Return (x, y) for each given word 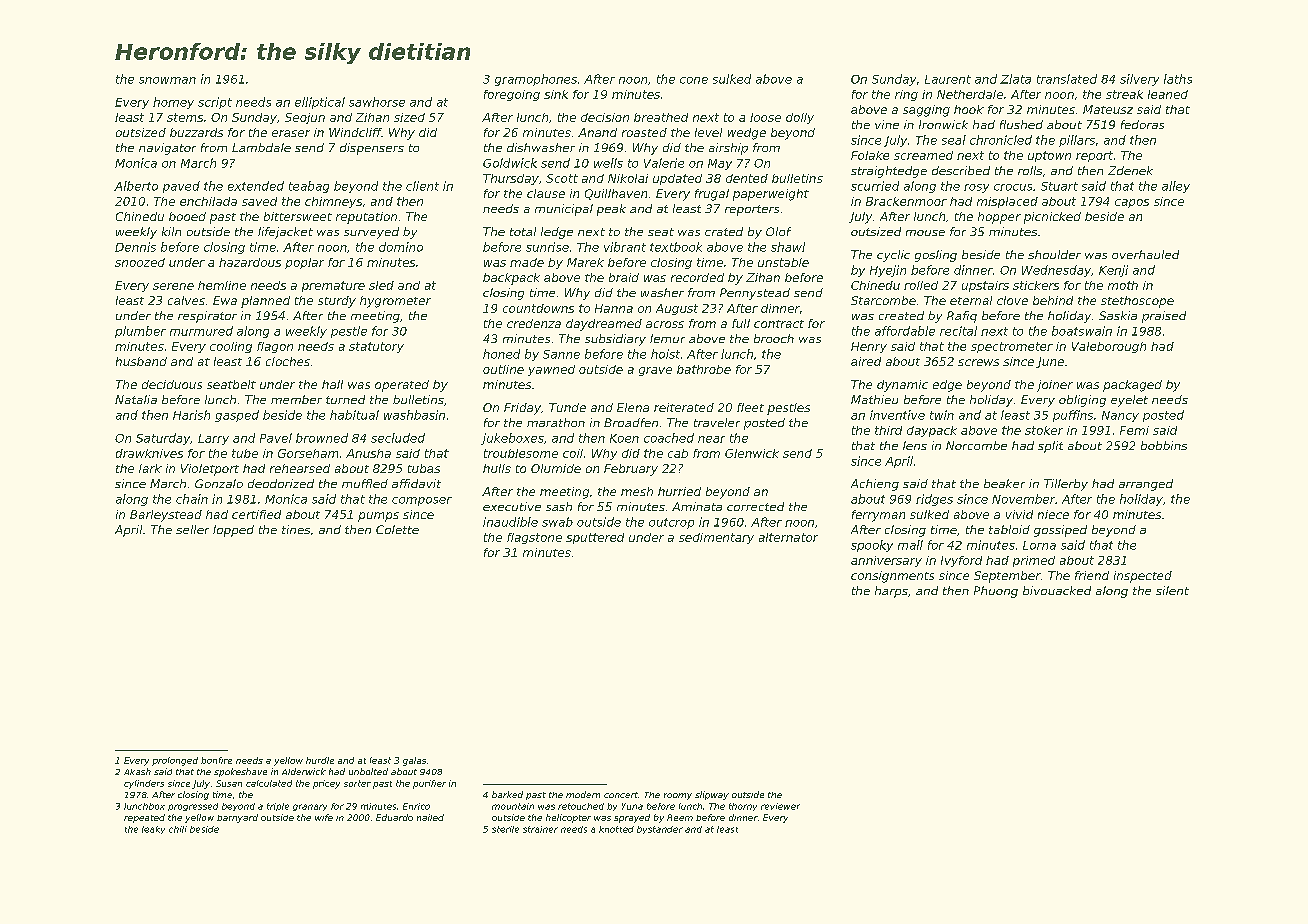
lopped (233, 531)
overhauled (1145, 254)
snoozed (140, 262)
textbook (676, 247)
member (296, 399)
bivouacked (1057, 590)
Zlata (1015, 79)
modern (583, 794)
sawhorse (377, 102)
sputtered (595, 538)
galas (414, 761)
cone (694, 80)
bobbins (1164, 445)
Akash (137, 771)
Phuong (996, 592)
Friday (522, 409)
